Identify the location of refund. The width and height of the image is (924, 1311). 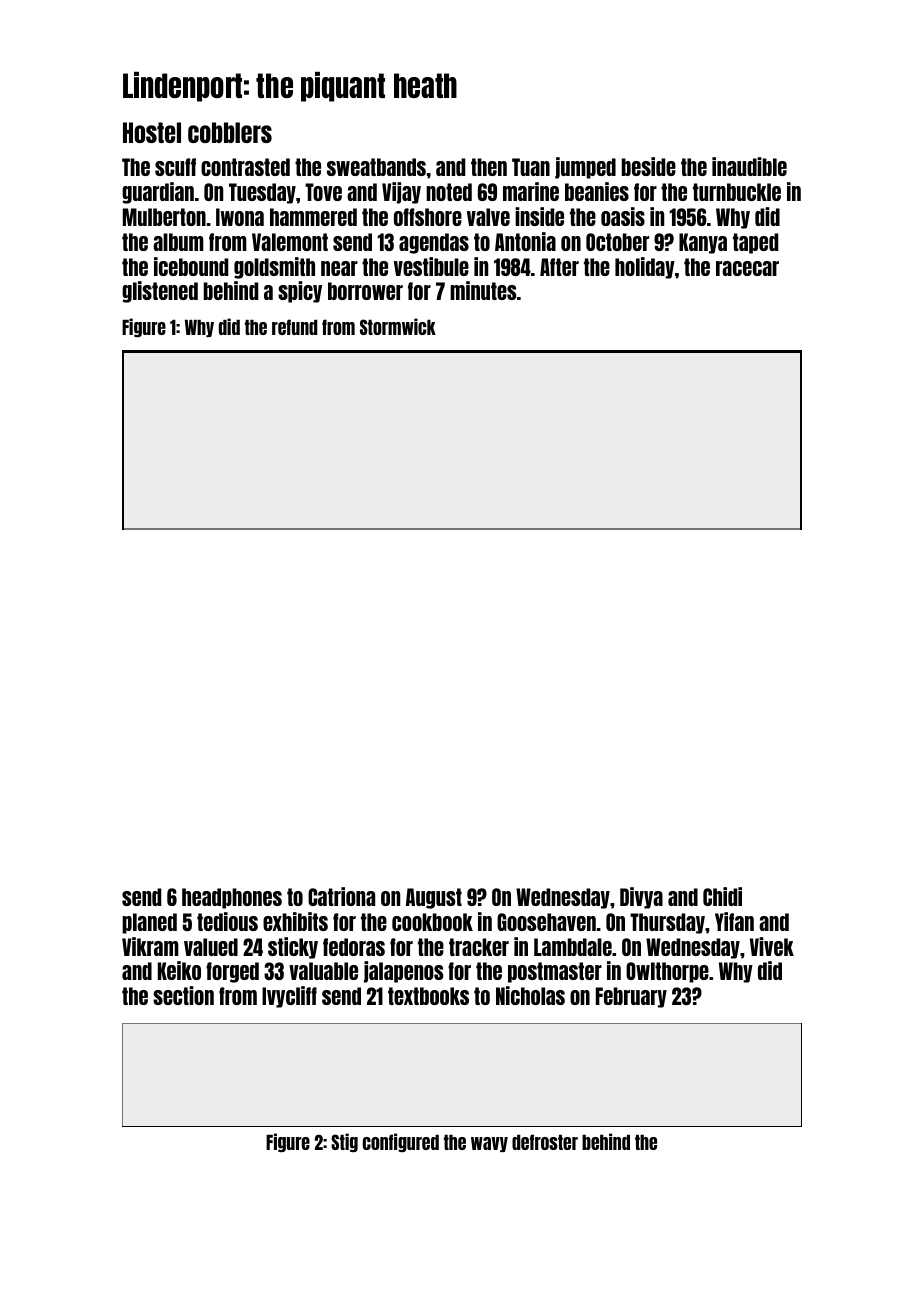
(295, 327).
